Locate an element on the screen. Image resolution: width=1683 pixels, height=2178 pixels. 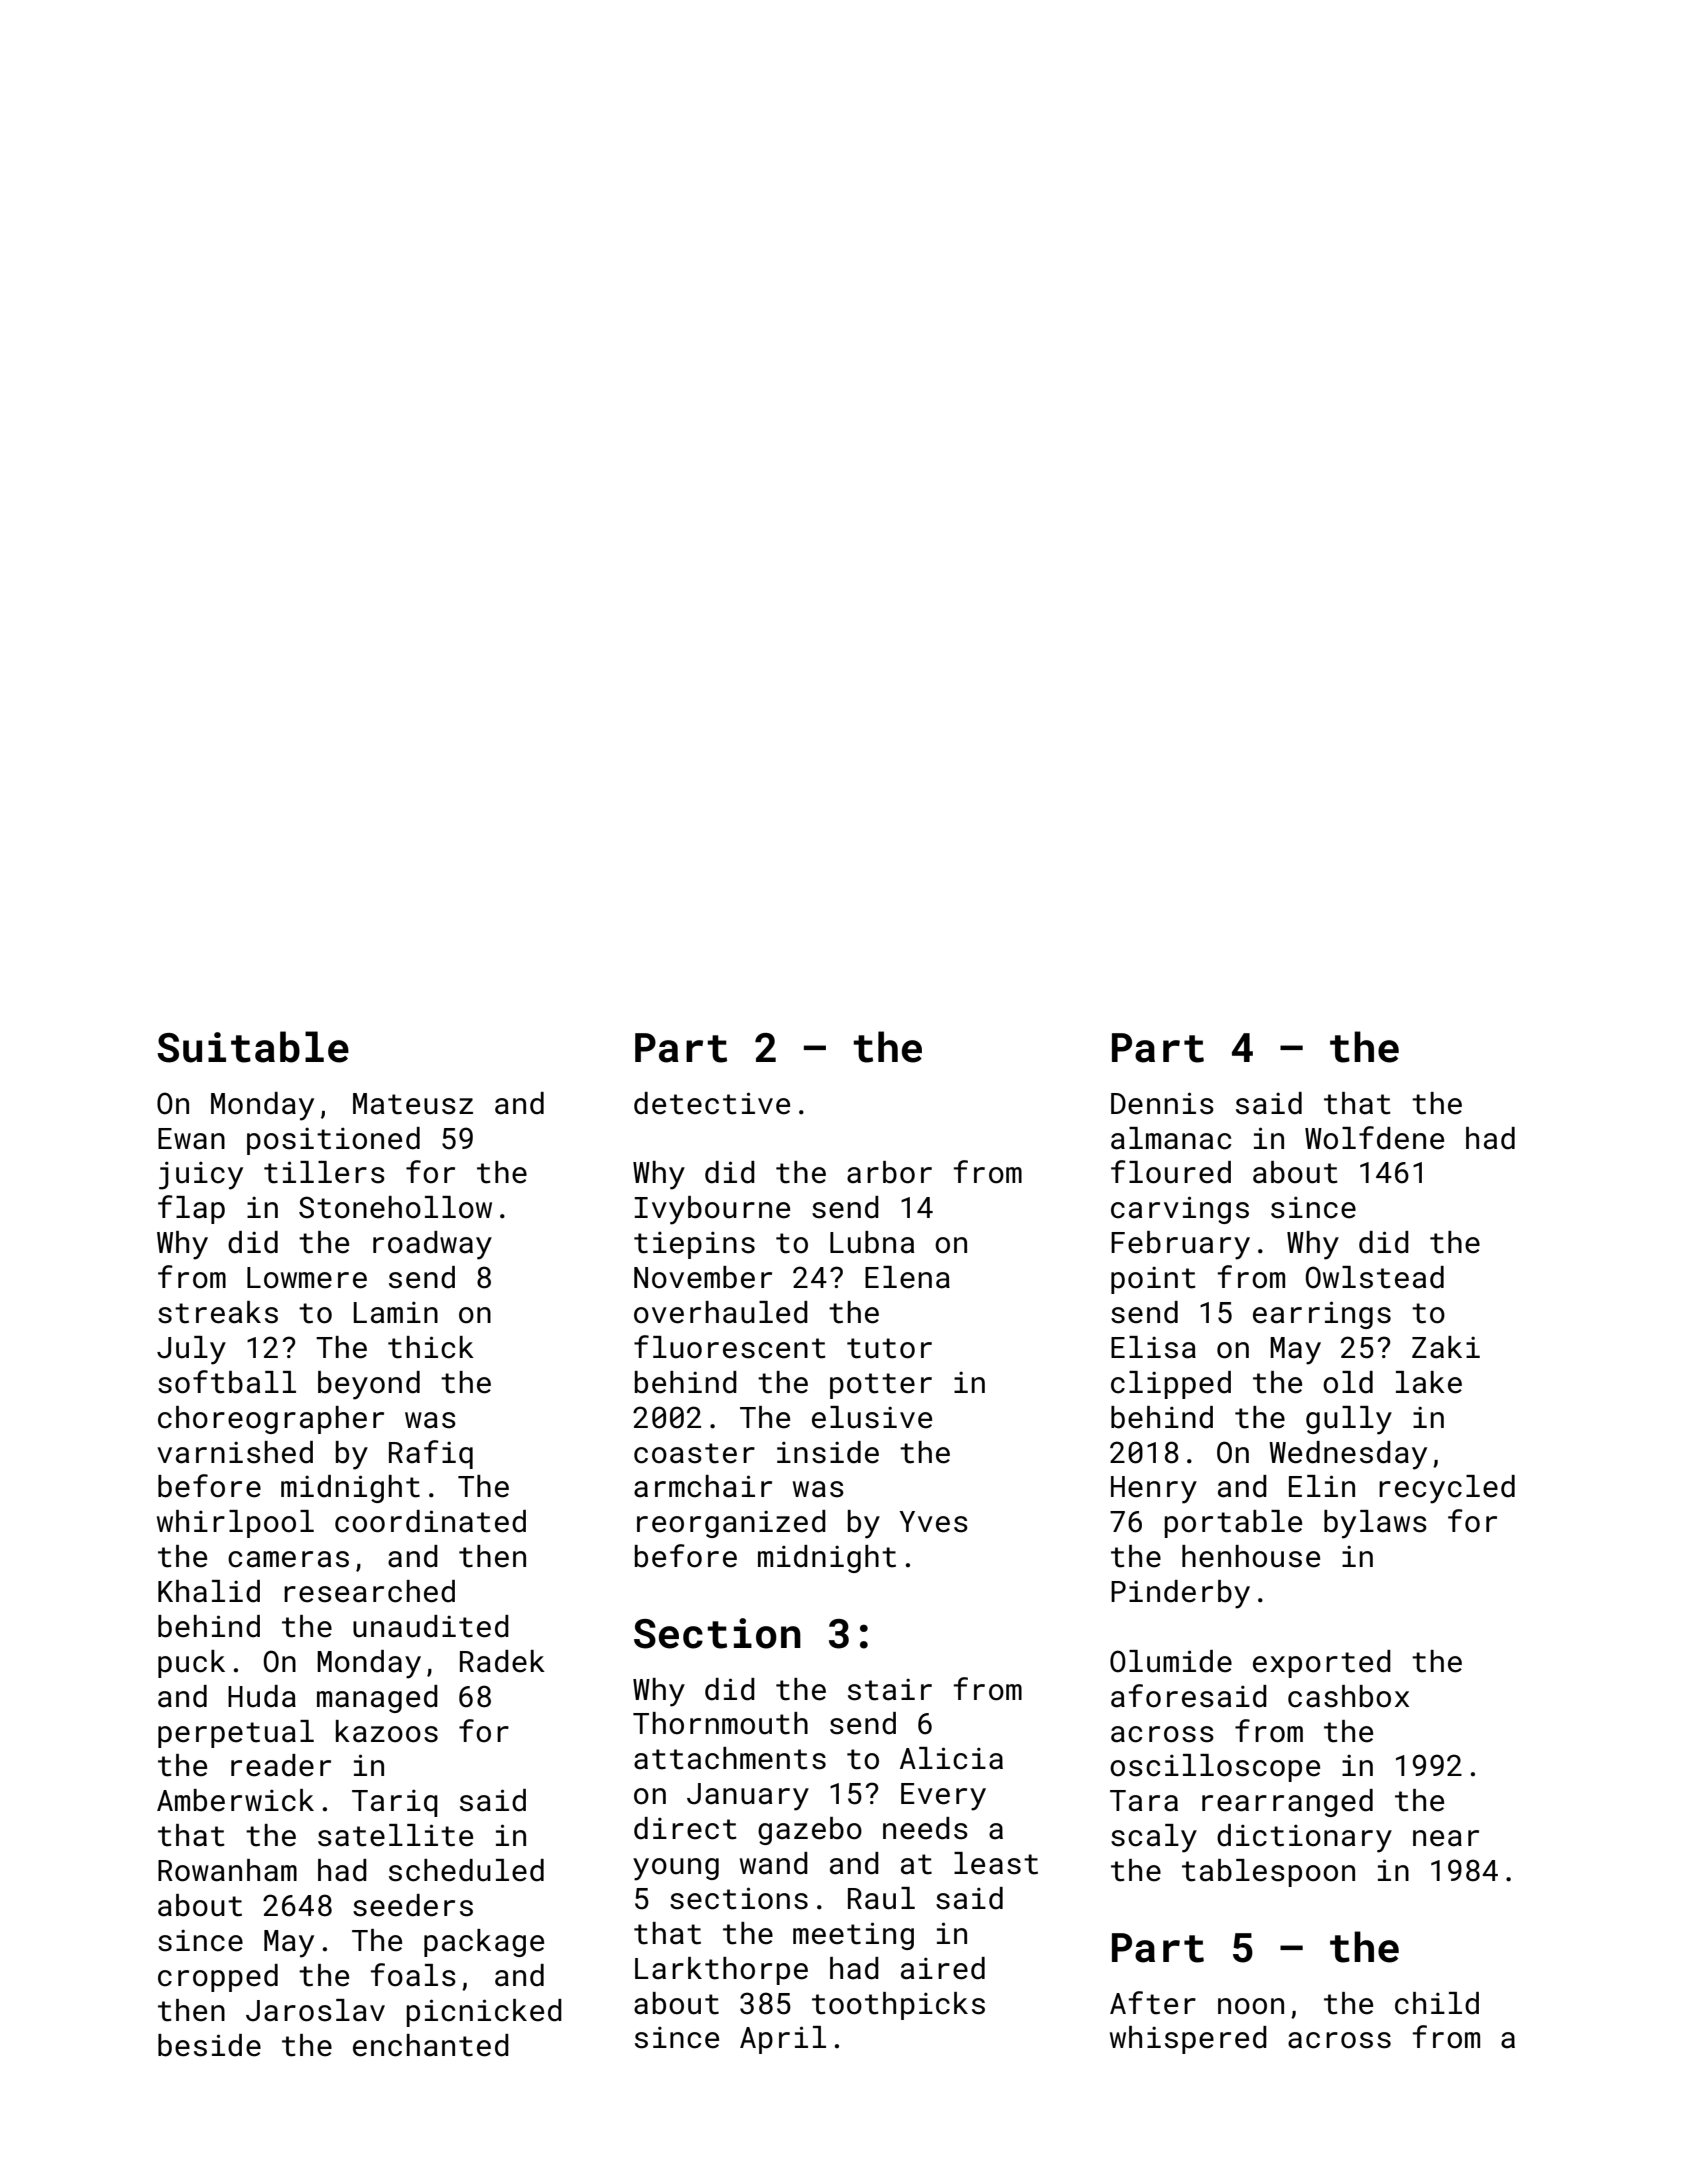
streaks is located at coordinates (218, 1312).
